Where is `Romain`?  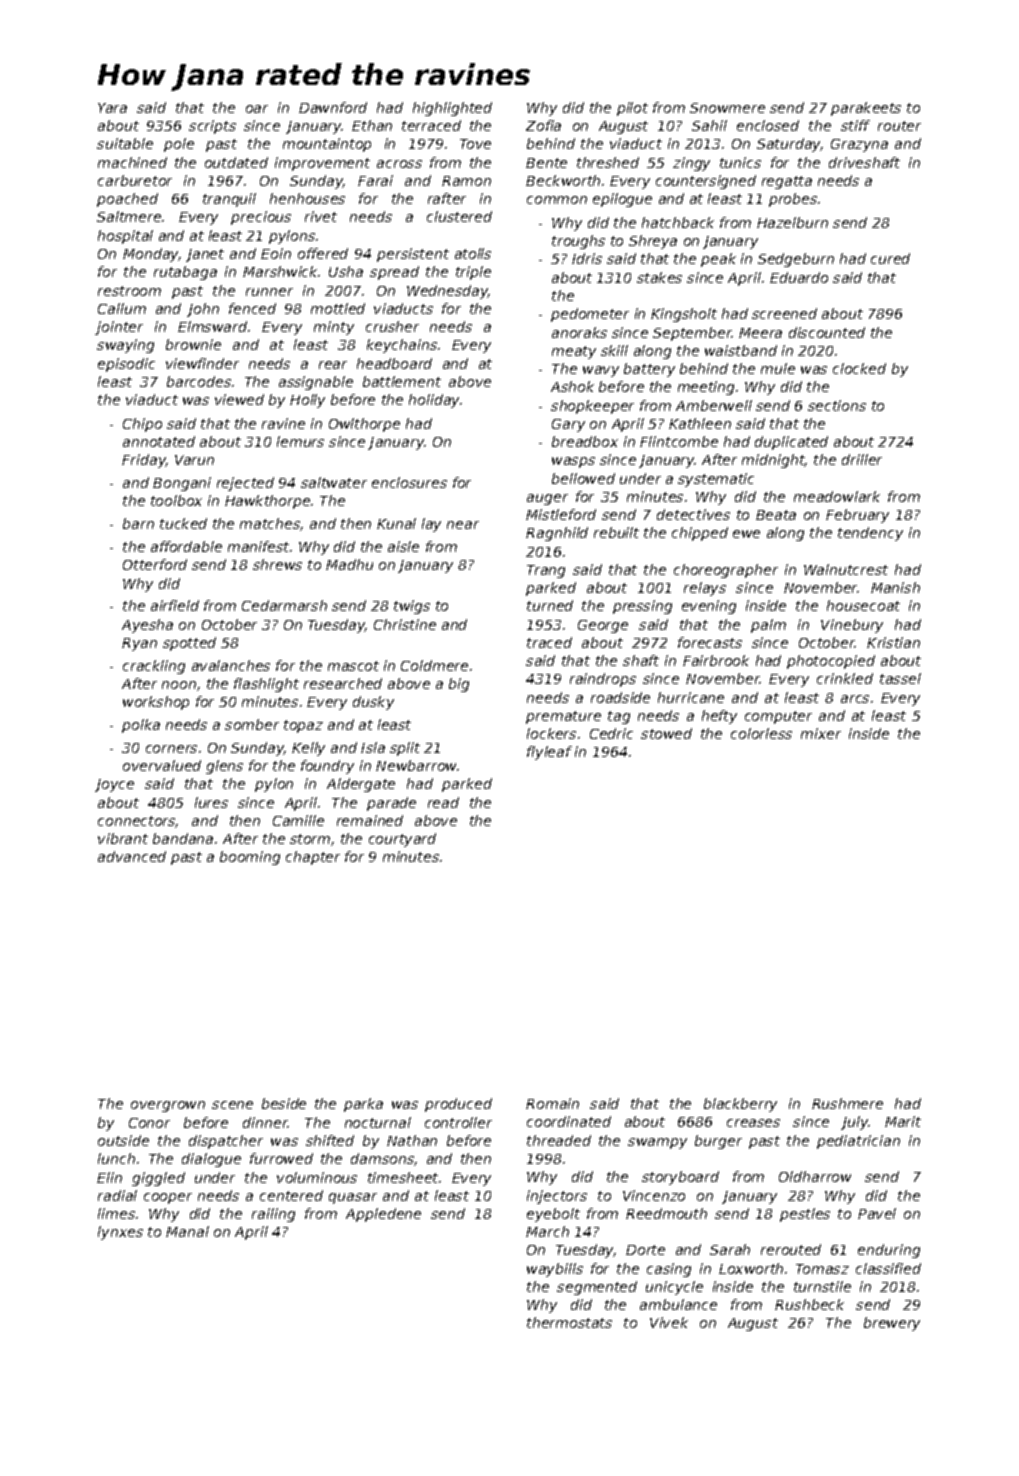 Romain is located at coordinates (552, 1103).
